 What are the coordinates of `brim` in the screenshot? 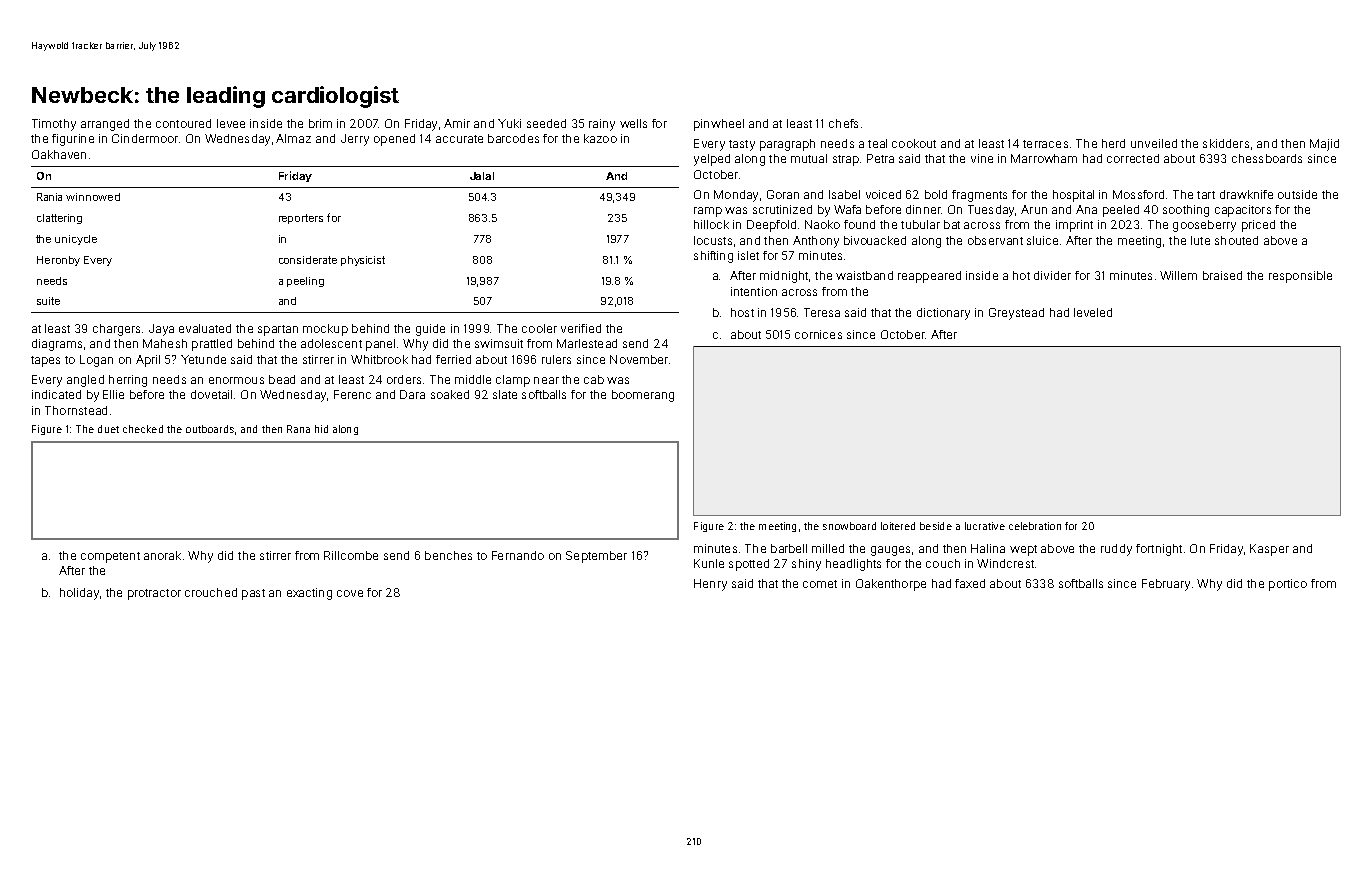 It's located at (320, 123).
